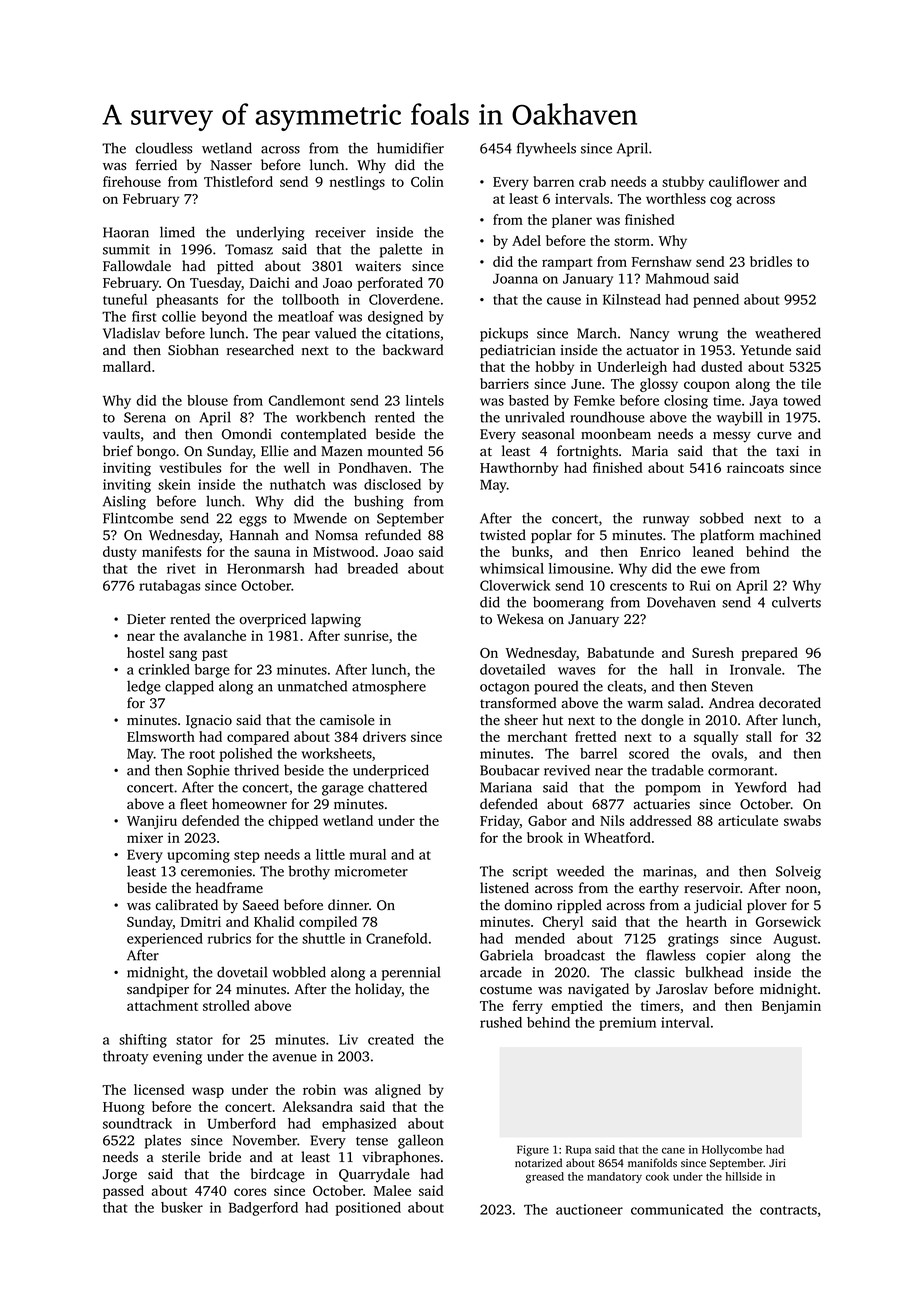 The width and height of the screenshot is (924, 1308). I want to click on Tomasz, so click(249, 249).
